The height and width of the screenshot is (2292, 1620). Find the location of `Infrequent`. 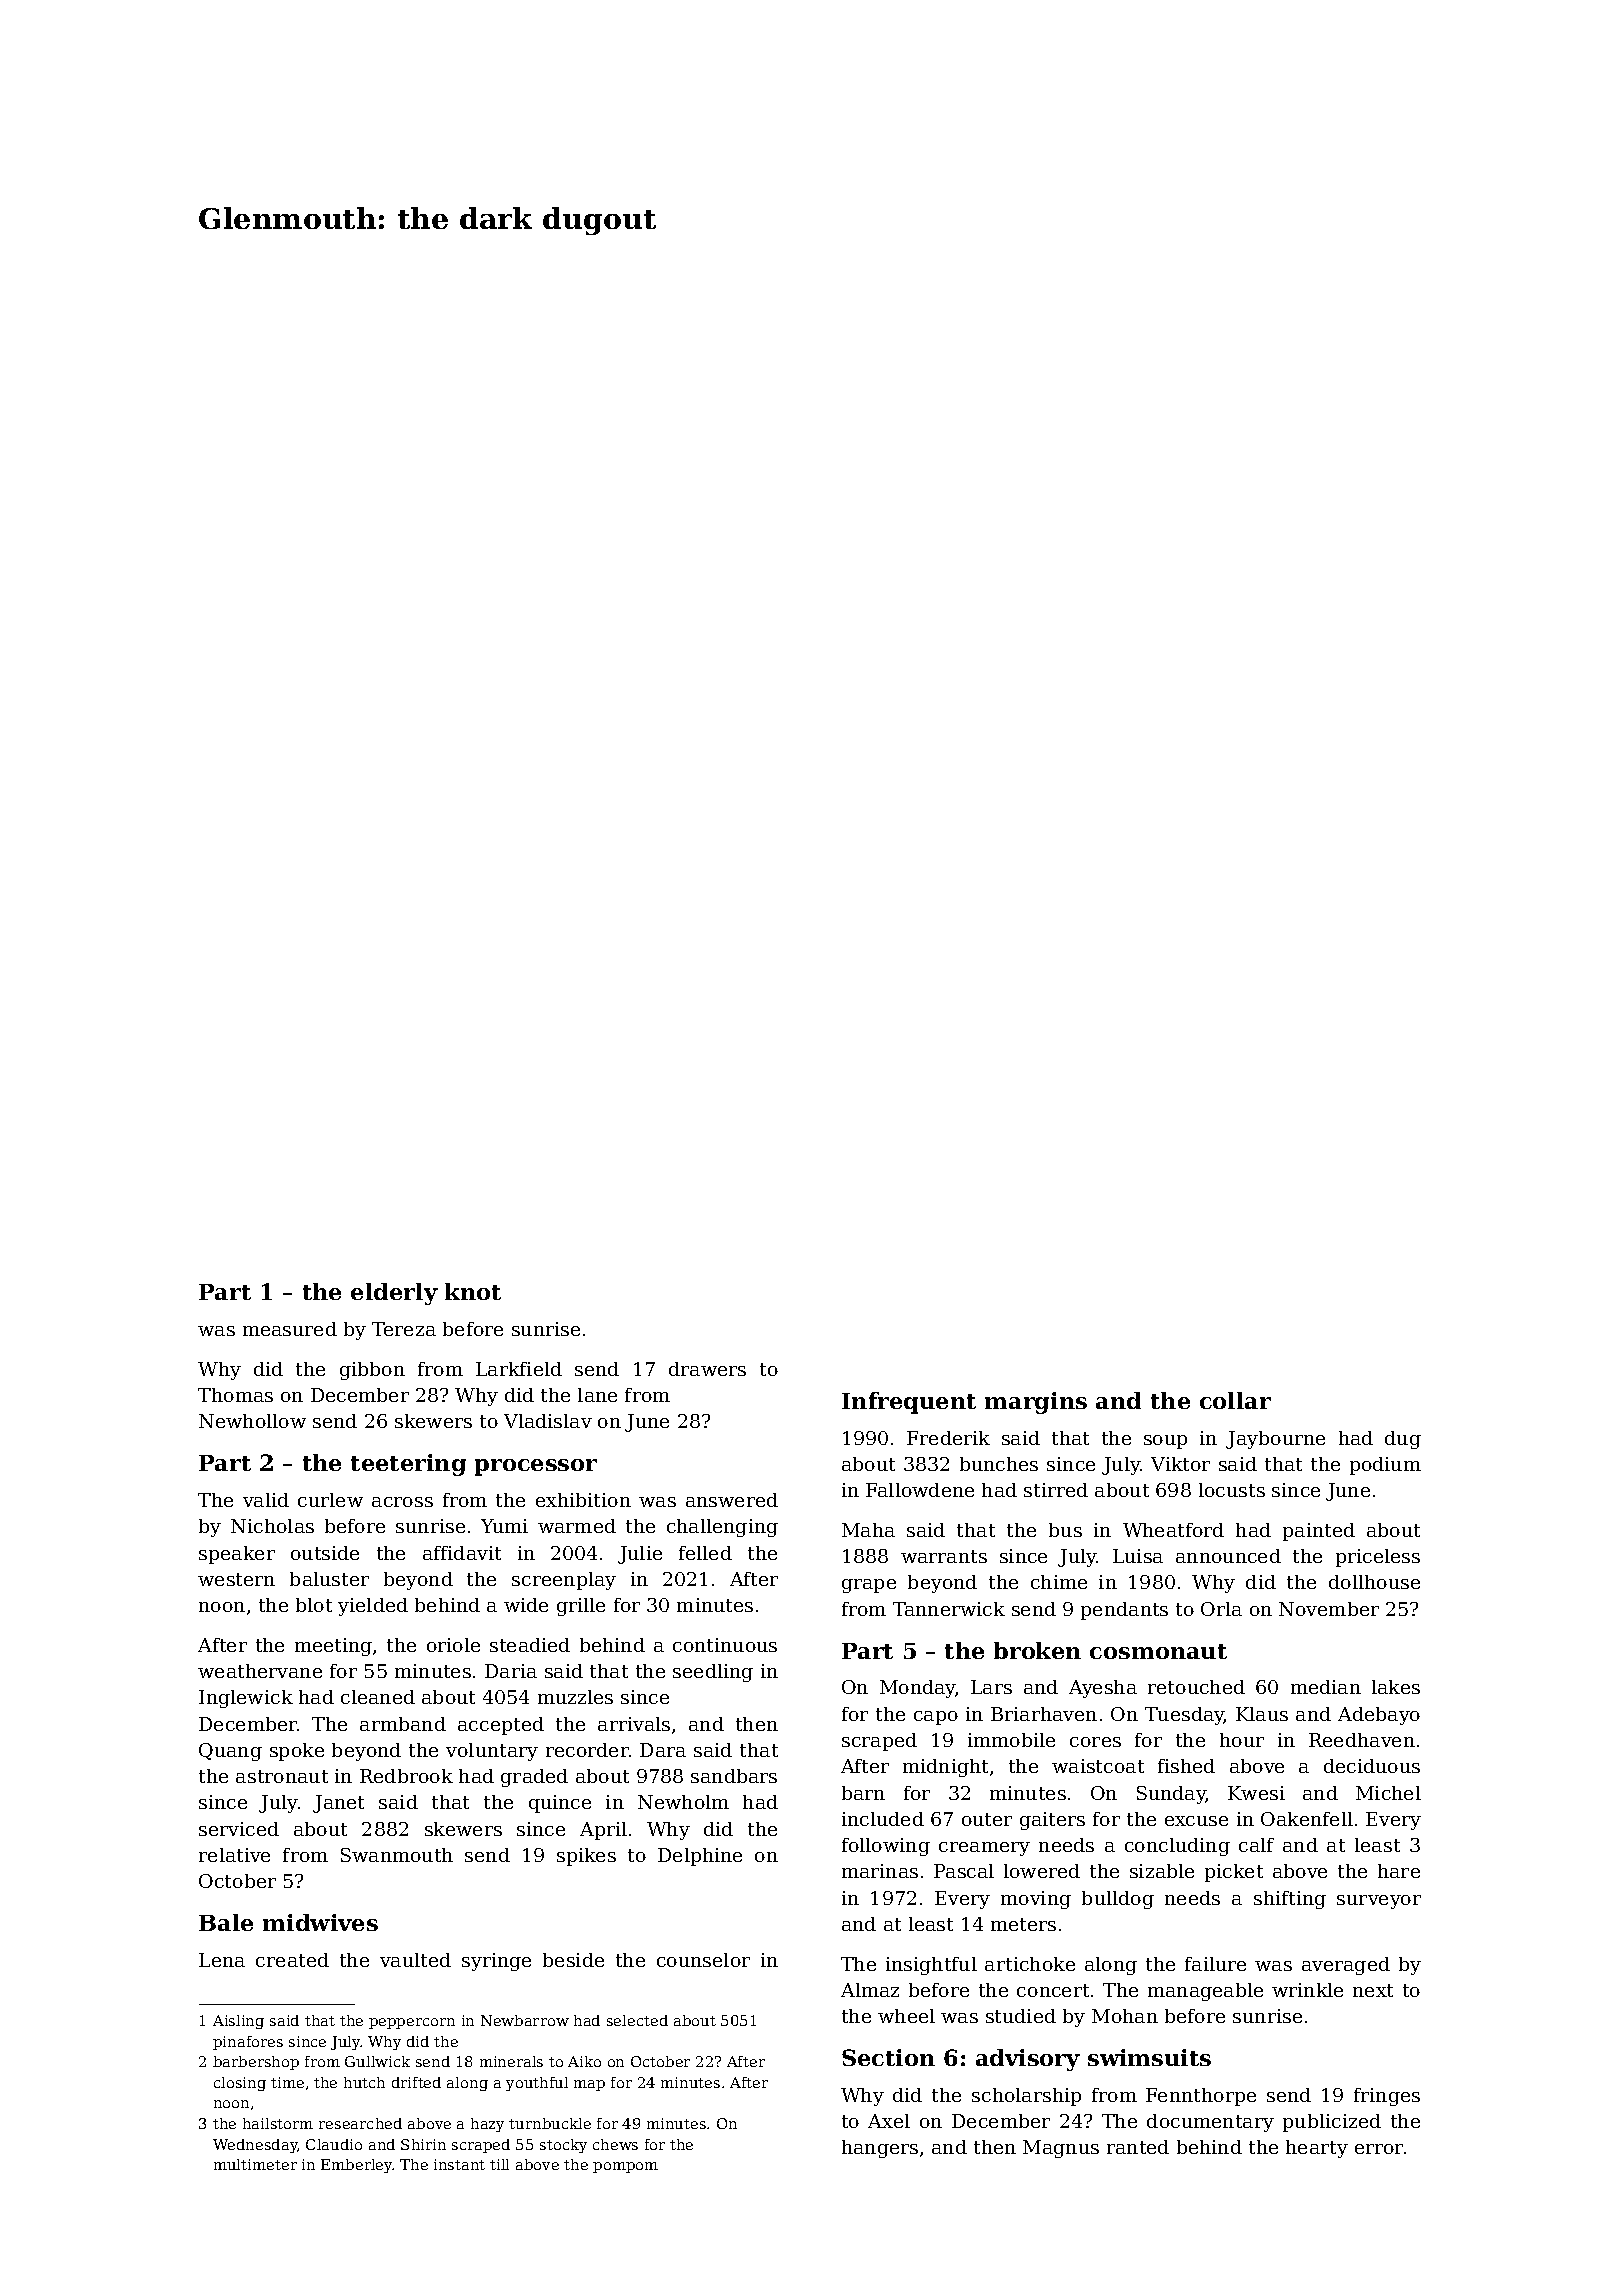

Infrequent is located at coordinates (909, 1403).
